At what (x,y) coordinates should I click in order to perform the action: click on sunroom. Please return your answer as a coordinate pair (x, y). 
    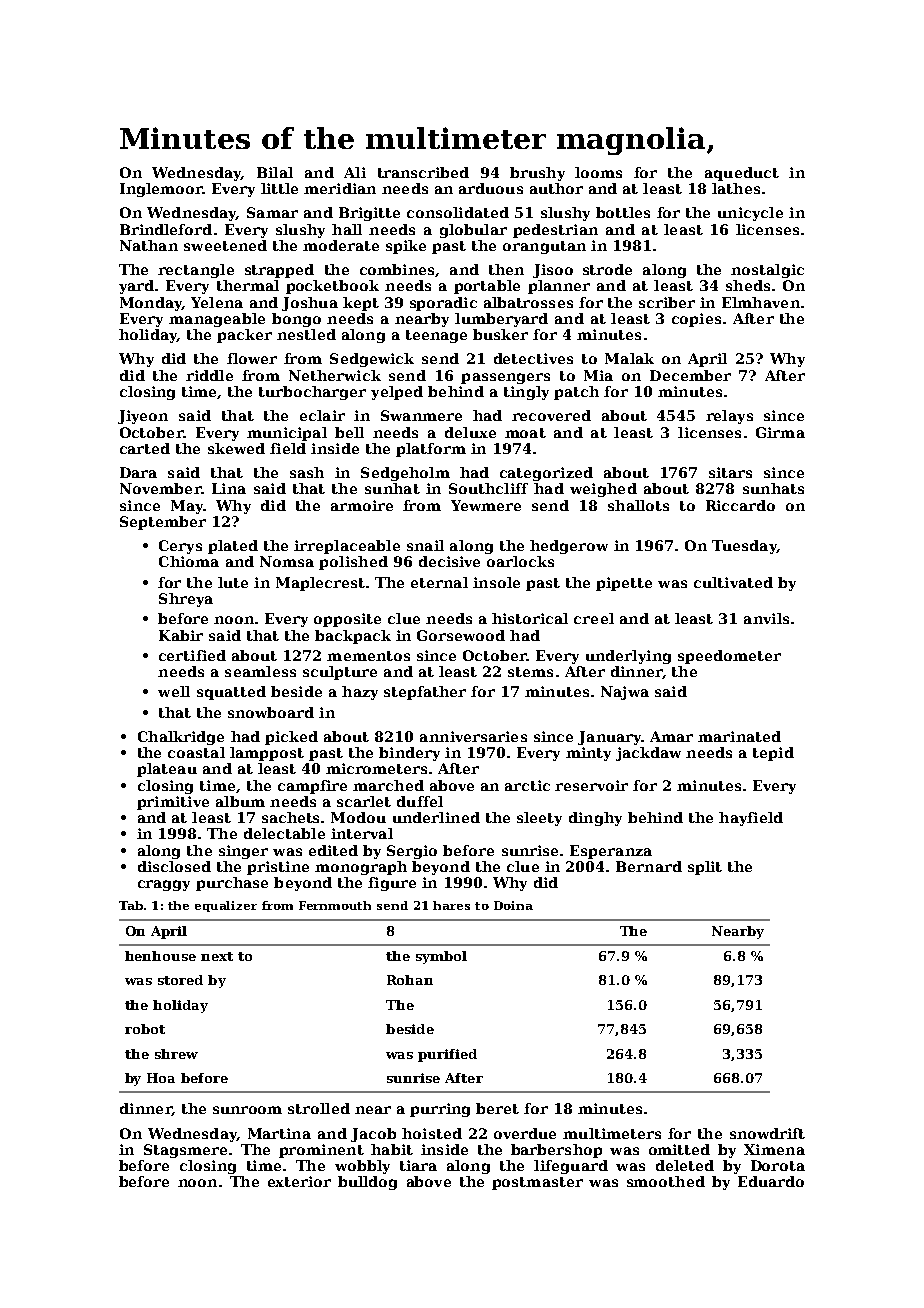
    Looking at the image, I should click on (247, 1110).
